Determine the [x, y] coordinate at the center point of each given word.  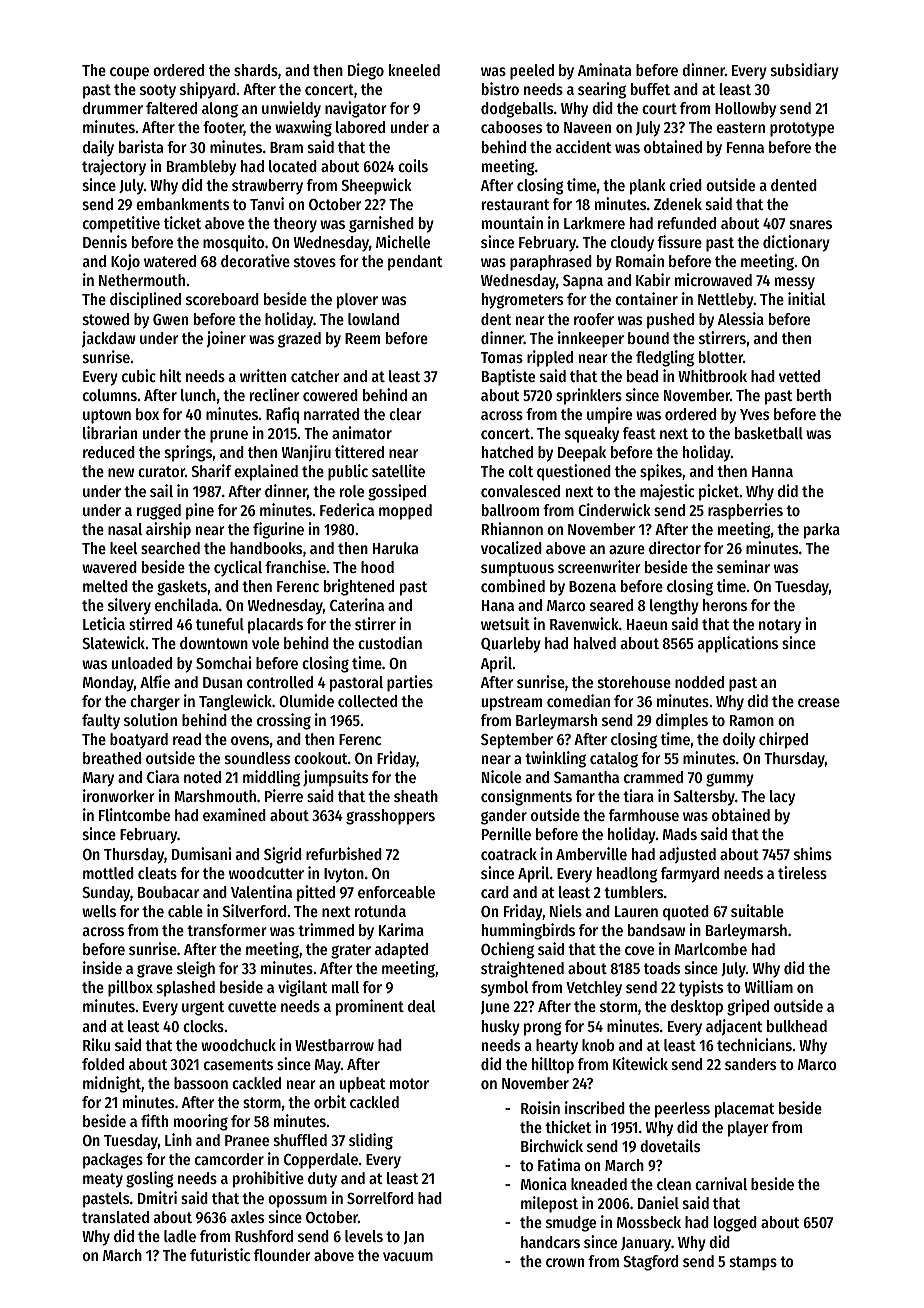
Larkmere [594, 223]
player [748, 1129]
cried [685, 184]
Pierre [284, 795]
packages [113, 1161]
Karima [401, 929]
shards [256, 70]
